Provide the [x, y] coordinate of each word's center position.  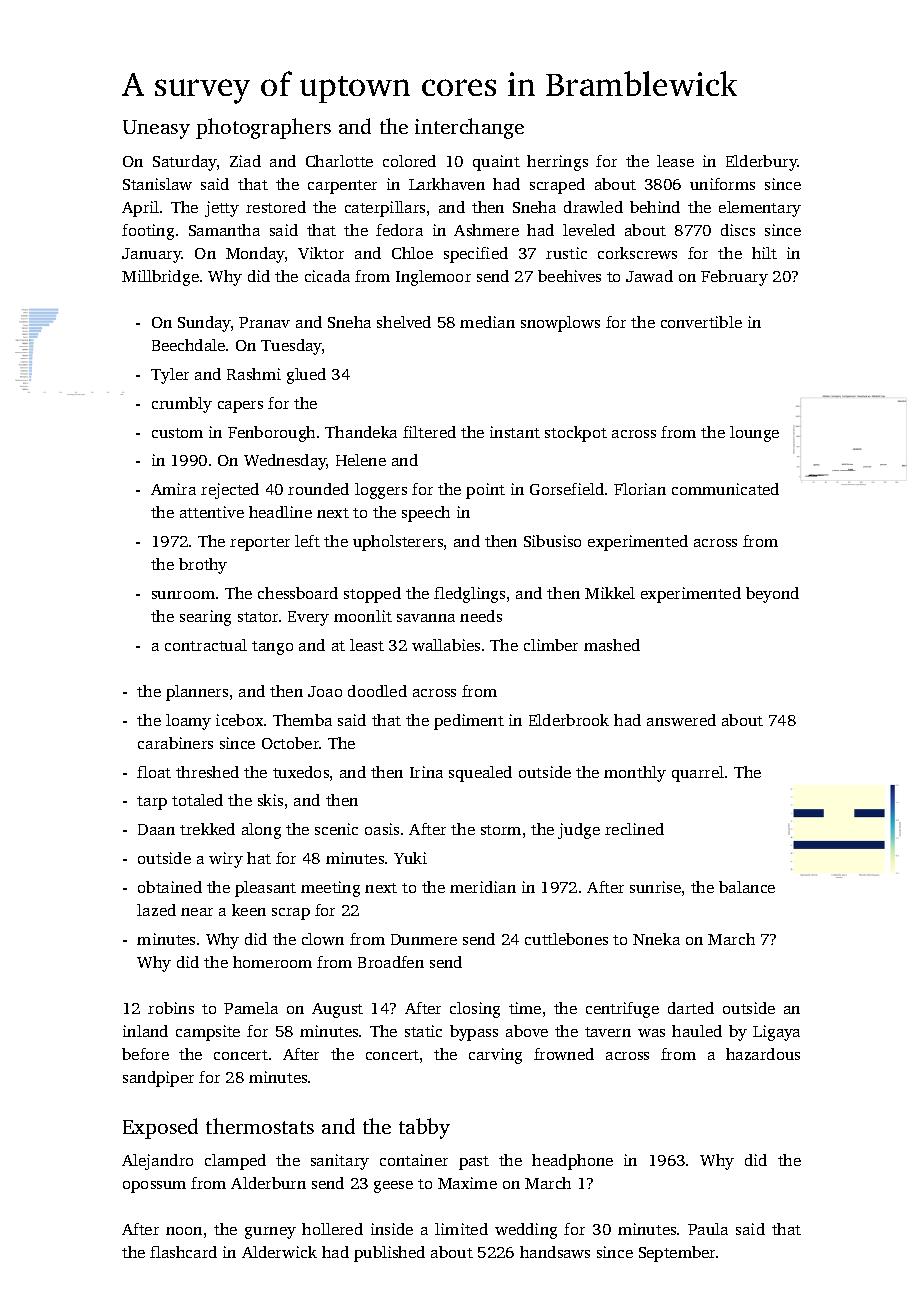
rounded [318, 489]
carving [495, 1056]
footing [148, 232]
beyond [772, 595]
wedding [526, 1231]
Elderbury [762, 163]
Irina [426, 772]
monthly [635, 774]
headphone [572, 1162]
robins [171, 1008]
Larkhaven [447, 184]
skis [270, 800]
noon [184, 1231]
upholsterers [398, 543]
